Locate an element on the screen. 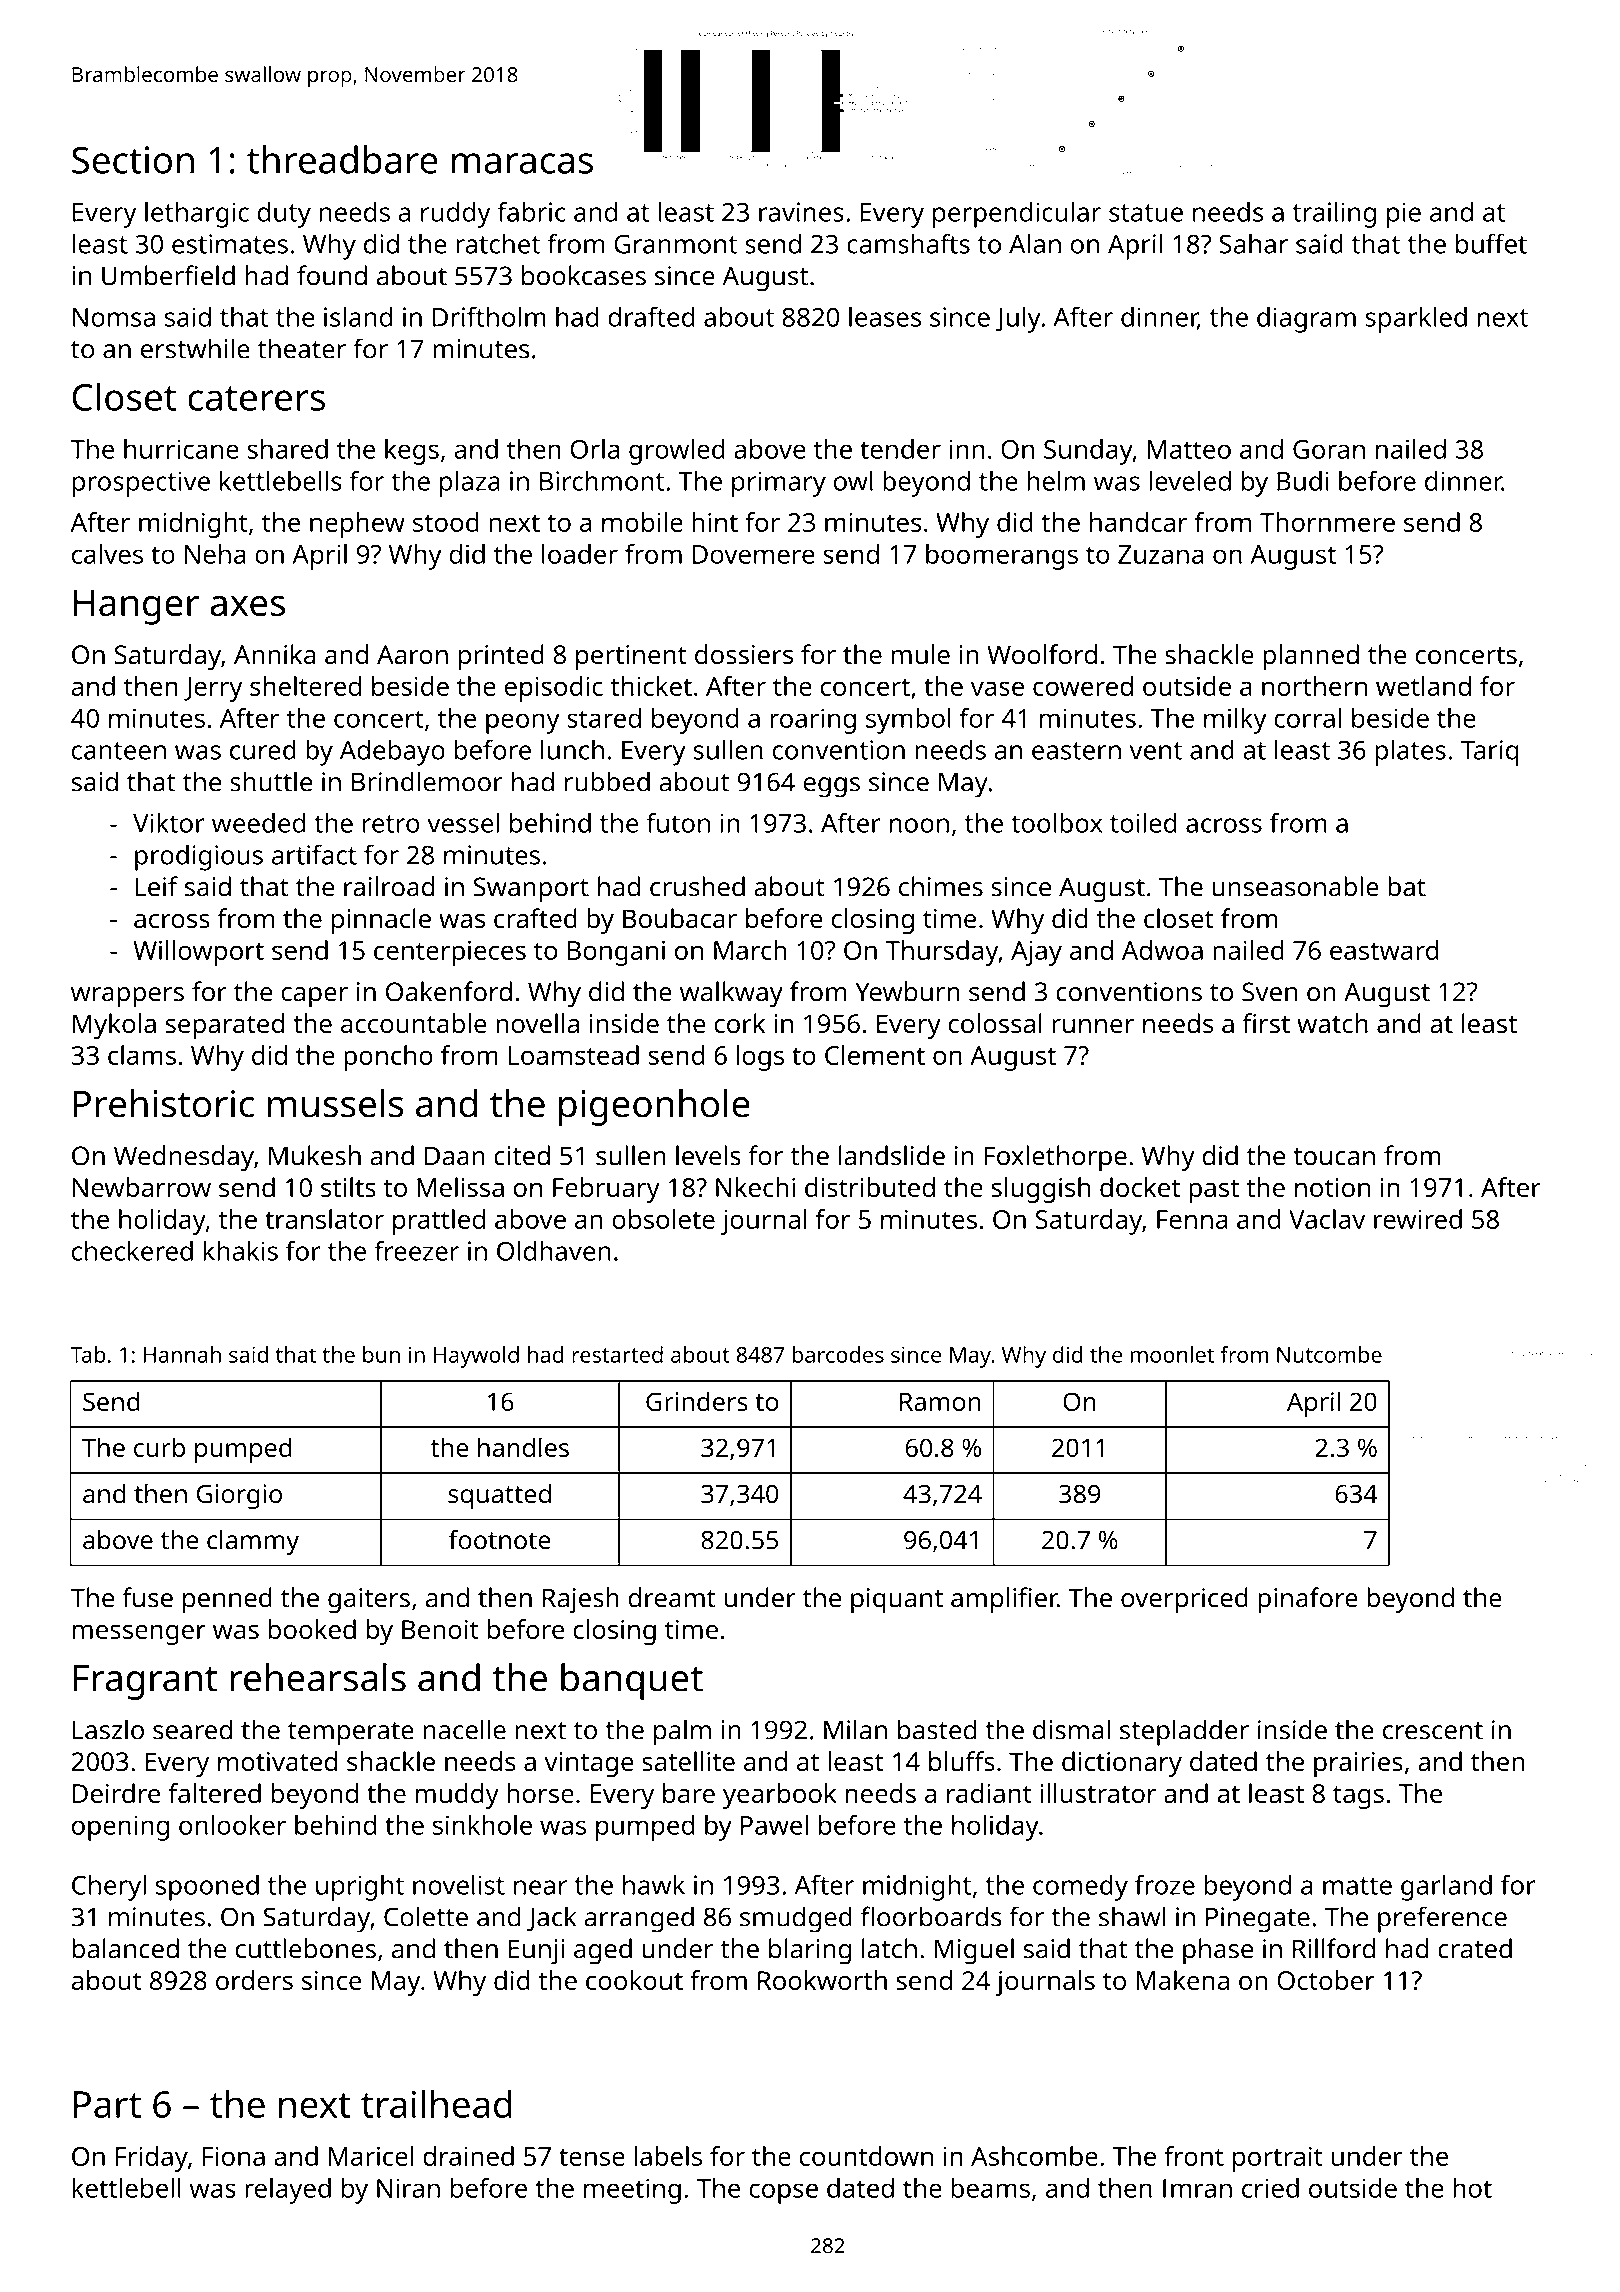 The image size is (1620, 2292). ravines is located at coordinates (801, 212).
